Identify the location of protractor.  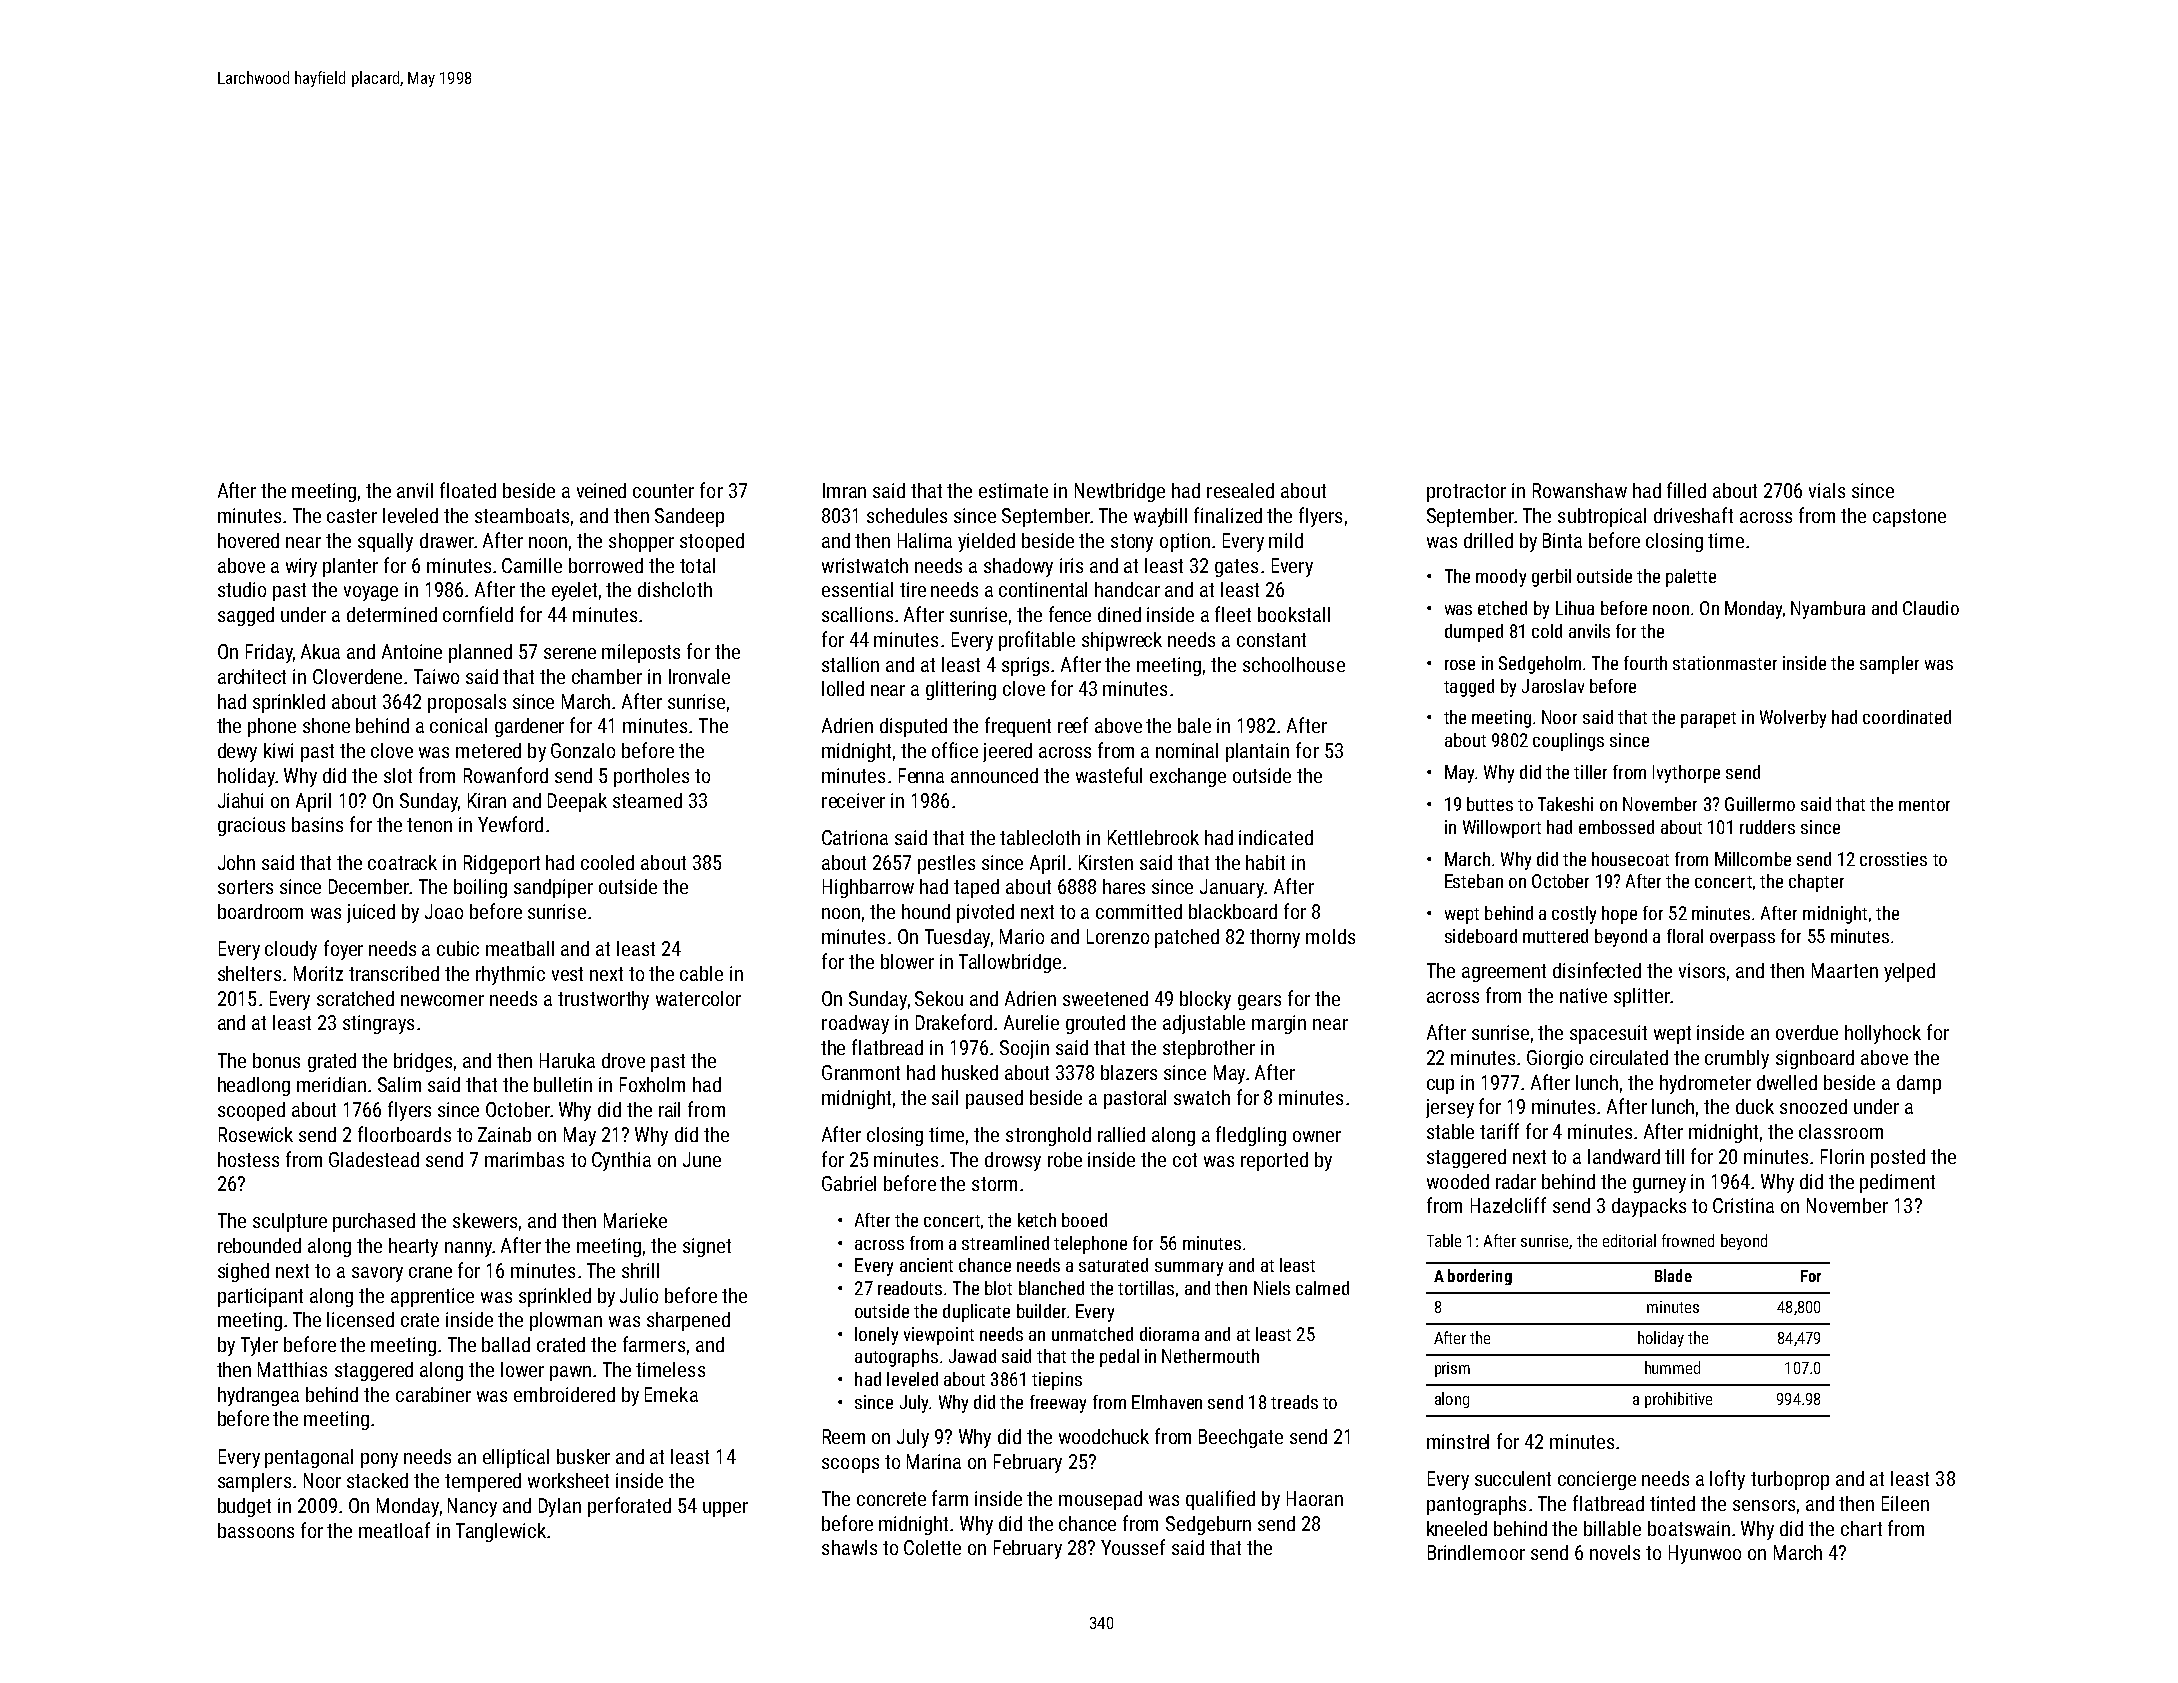
(1466, 493).
